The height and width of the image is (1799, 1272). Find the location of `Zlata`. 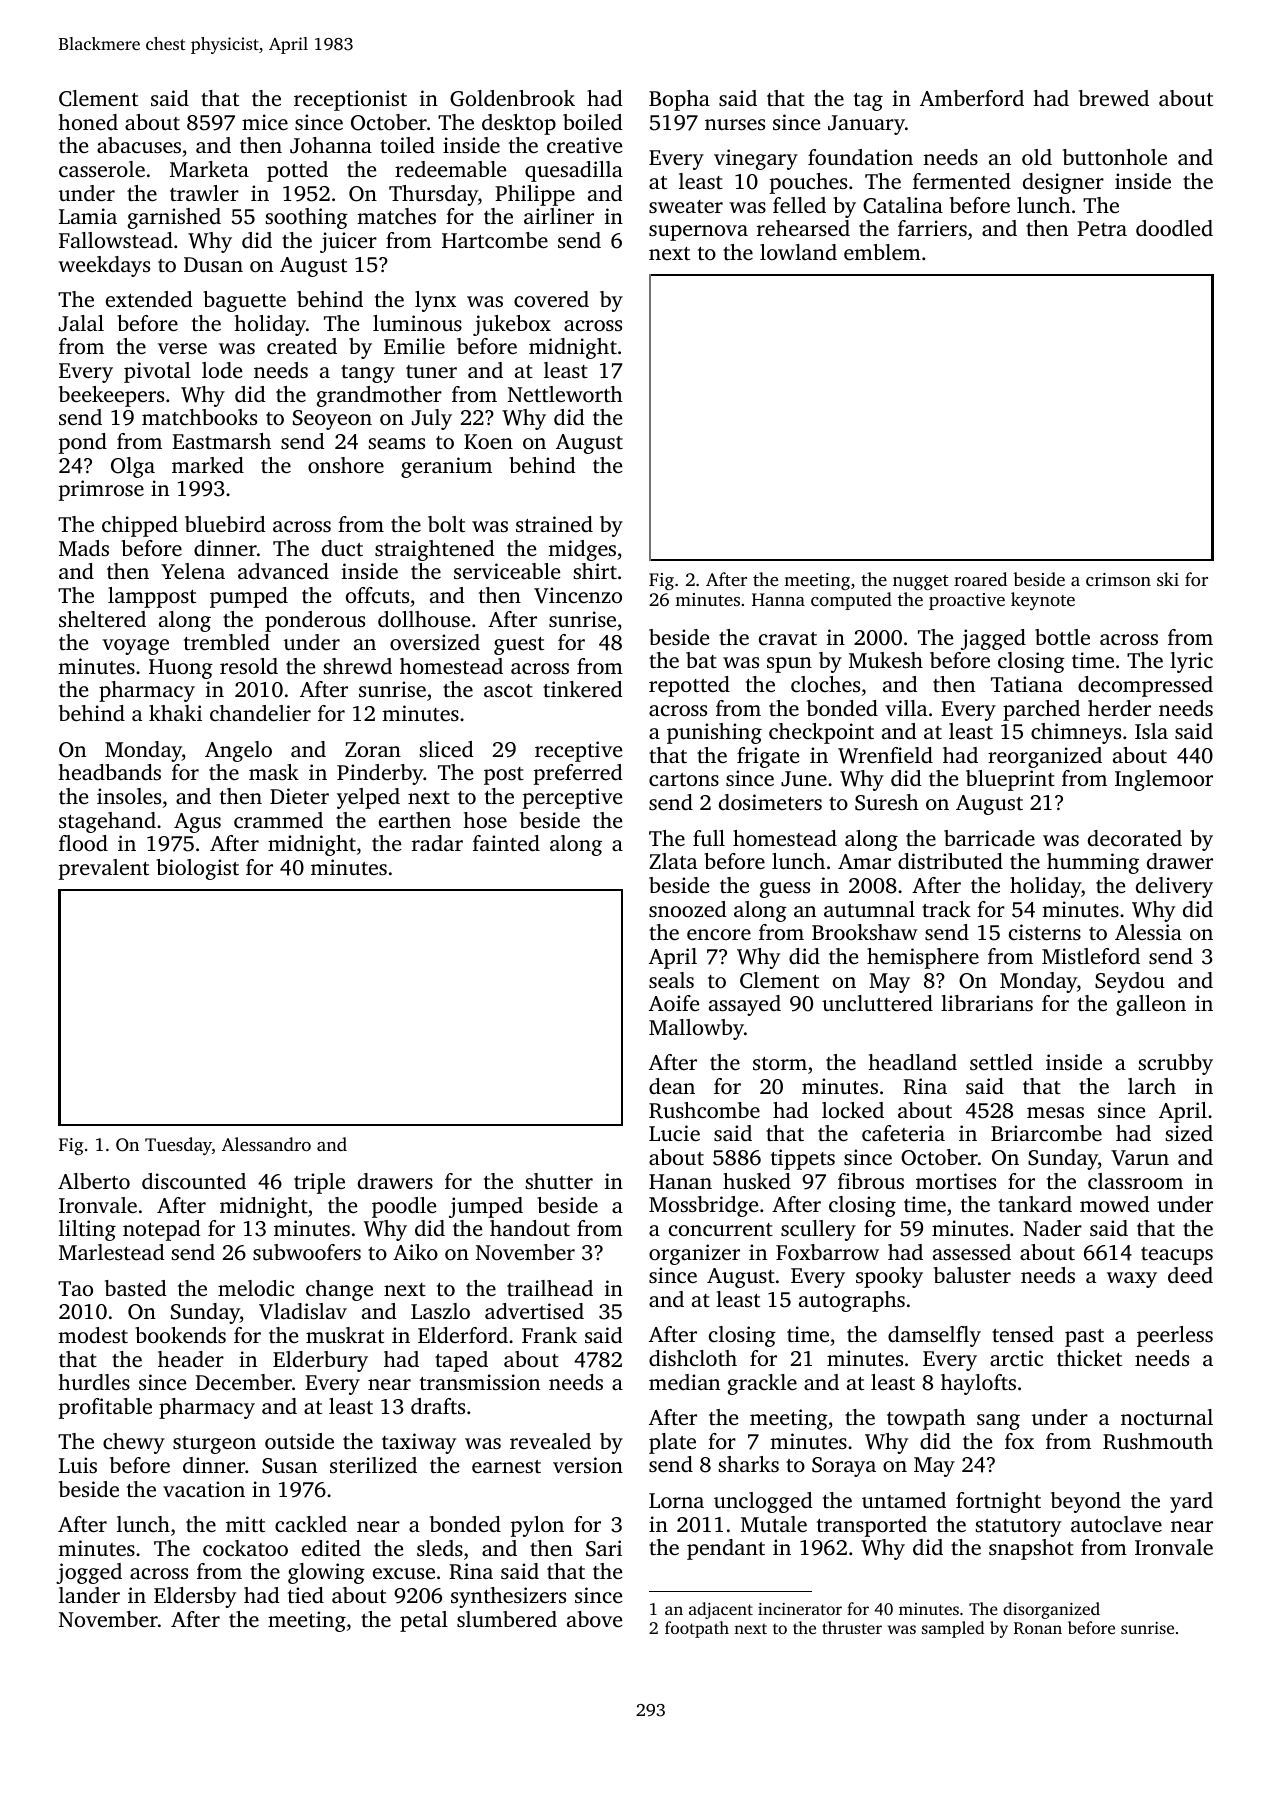

Zlata is located at coordinates (673, 861).
